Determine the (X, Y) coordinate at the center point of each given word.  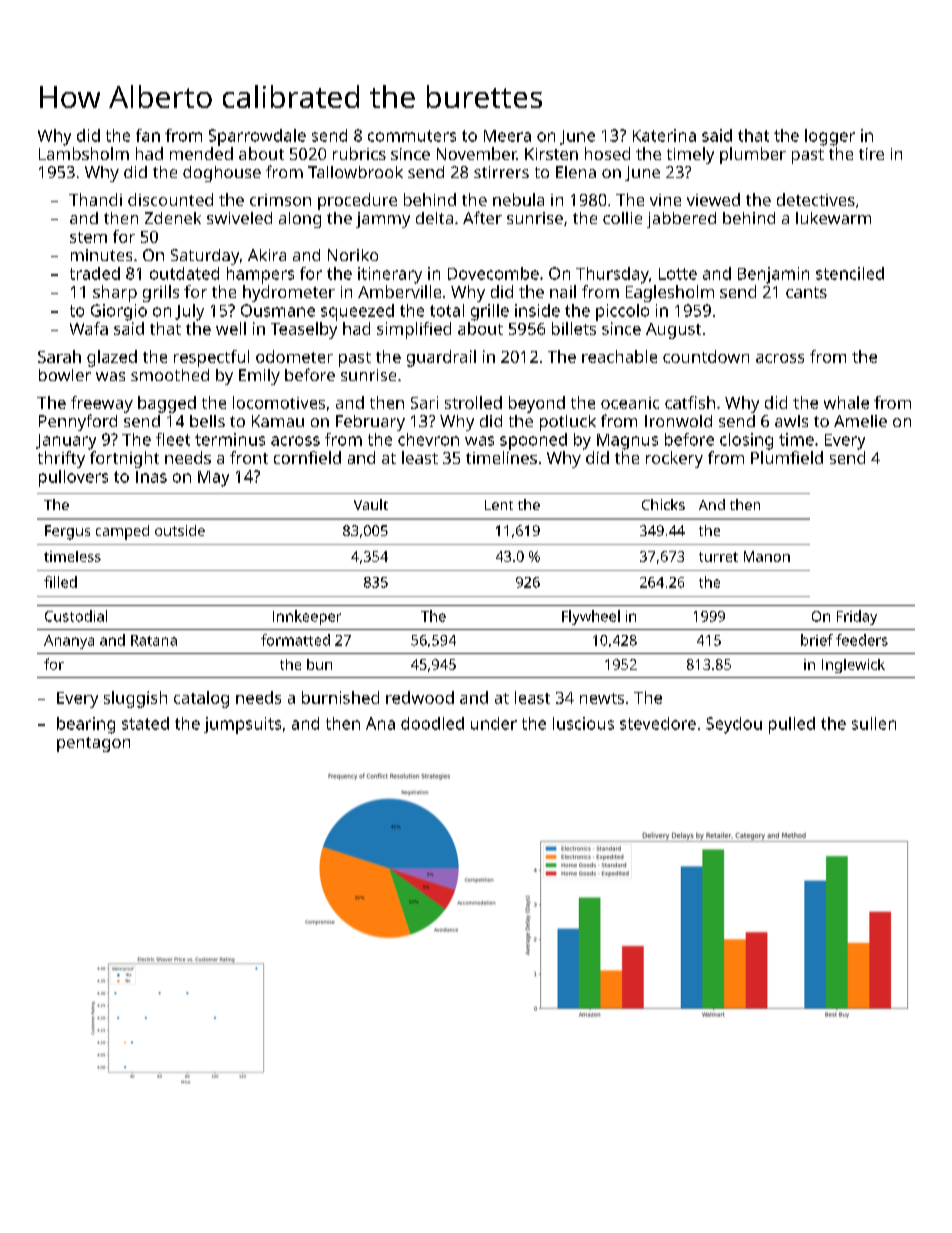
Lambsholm (84, 153)
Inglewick (853, 666)
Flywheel (591, 617)
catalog (201, 699)
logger (830, 137)
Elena (576, 172)
